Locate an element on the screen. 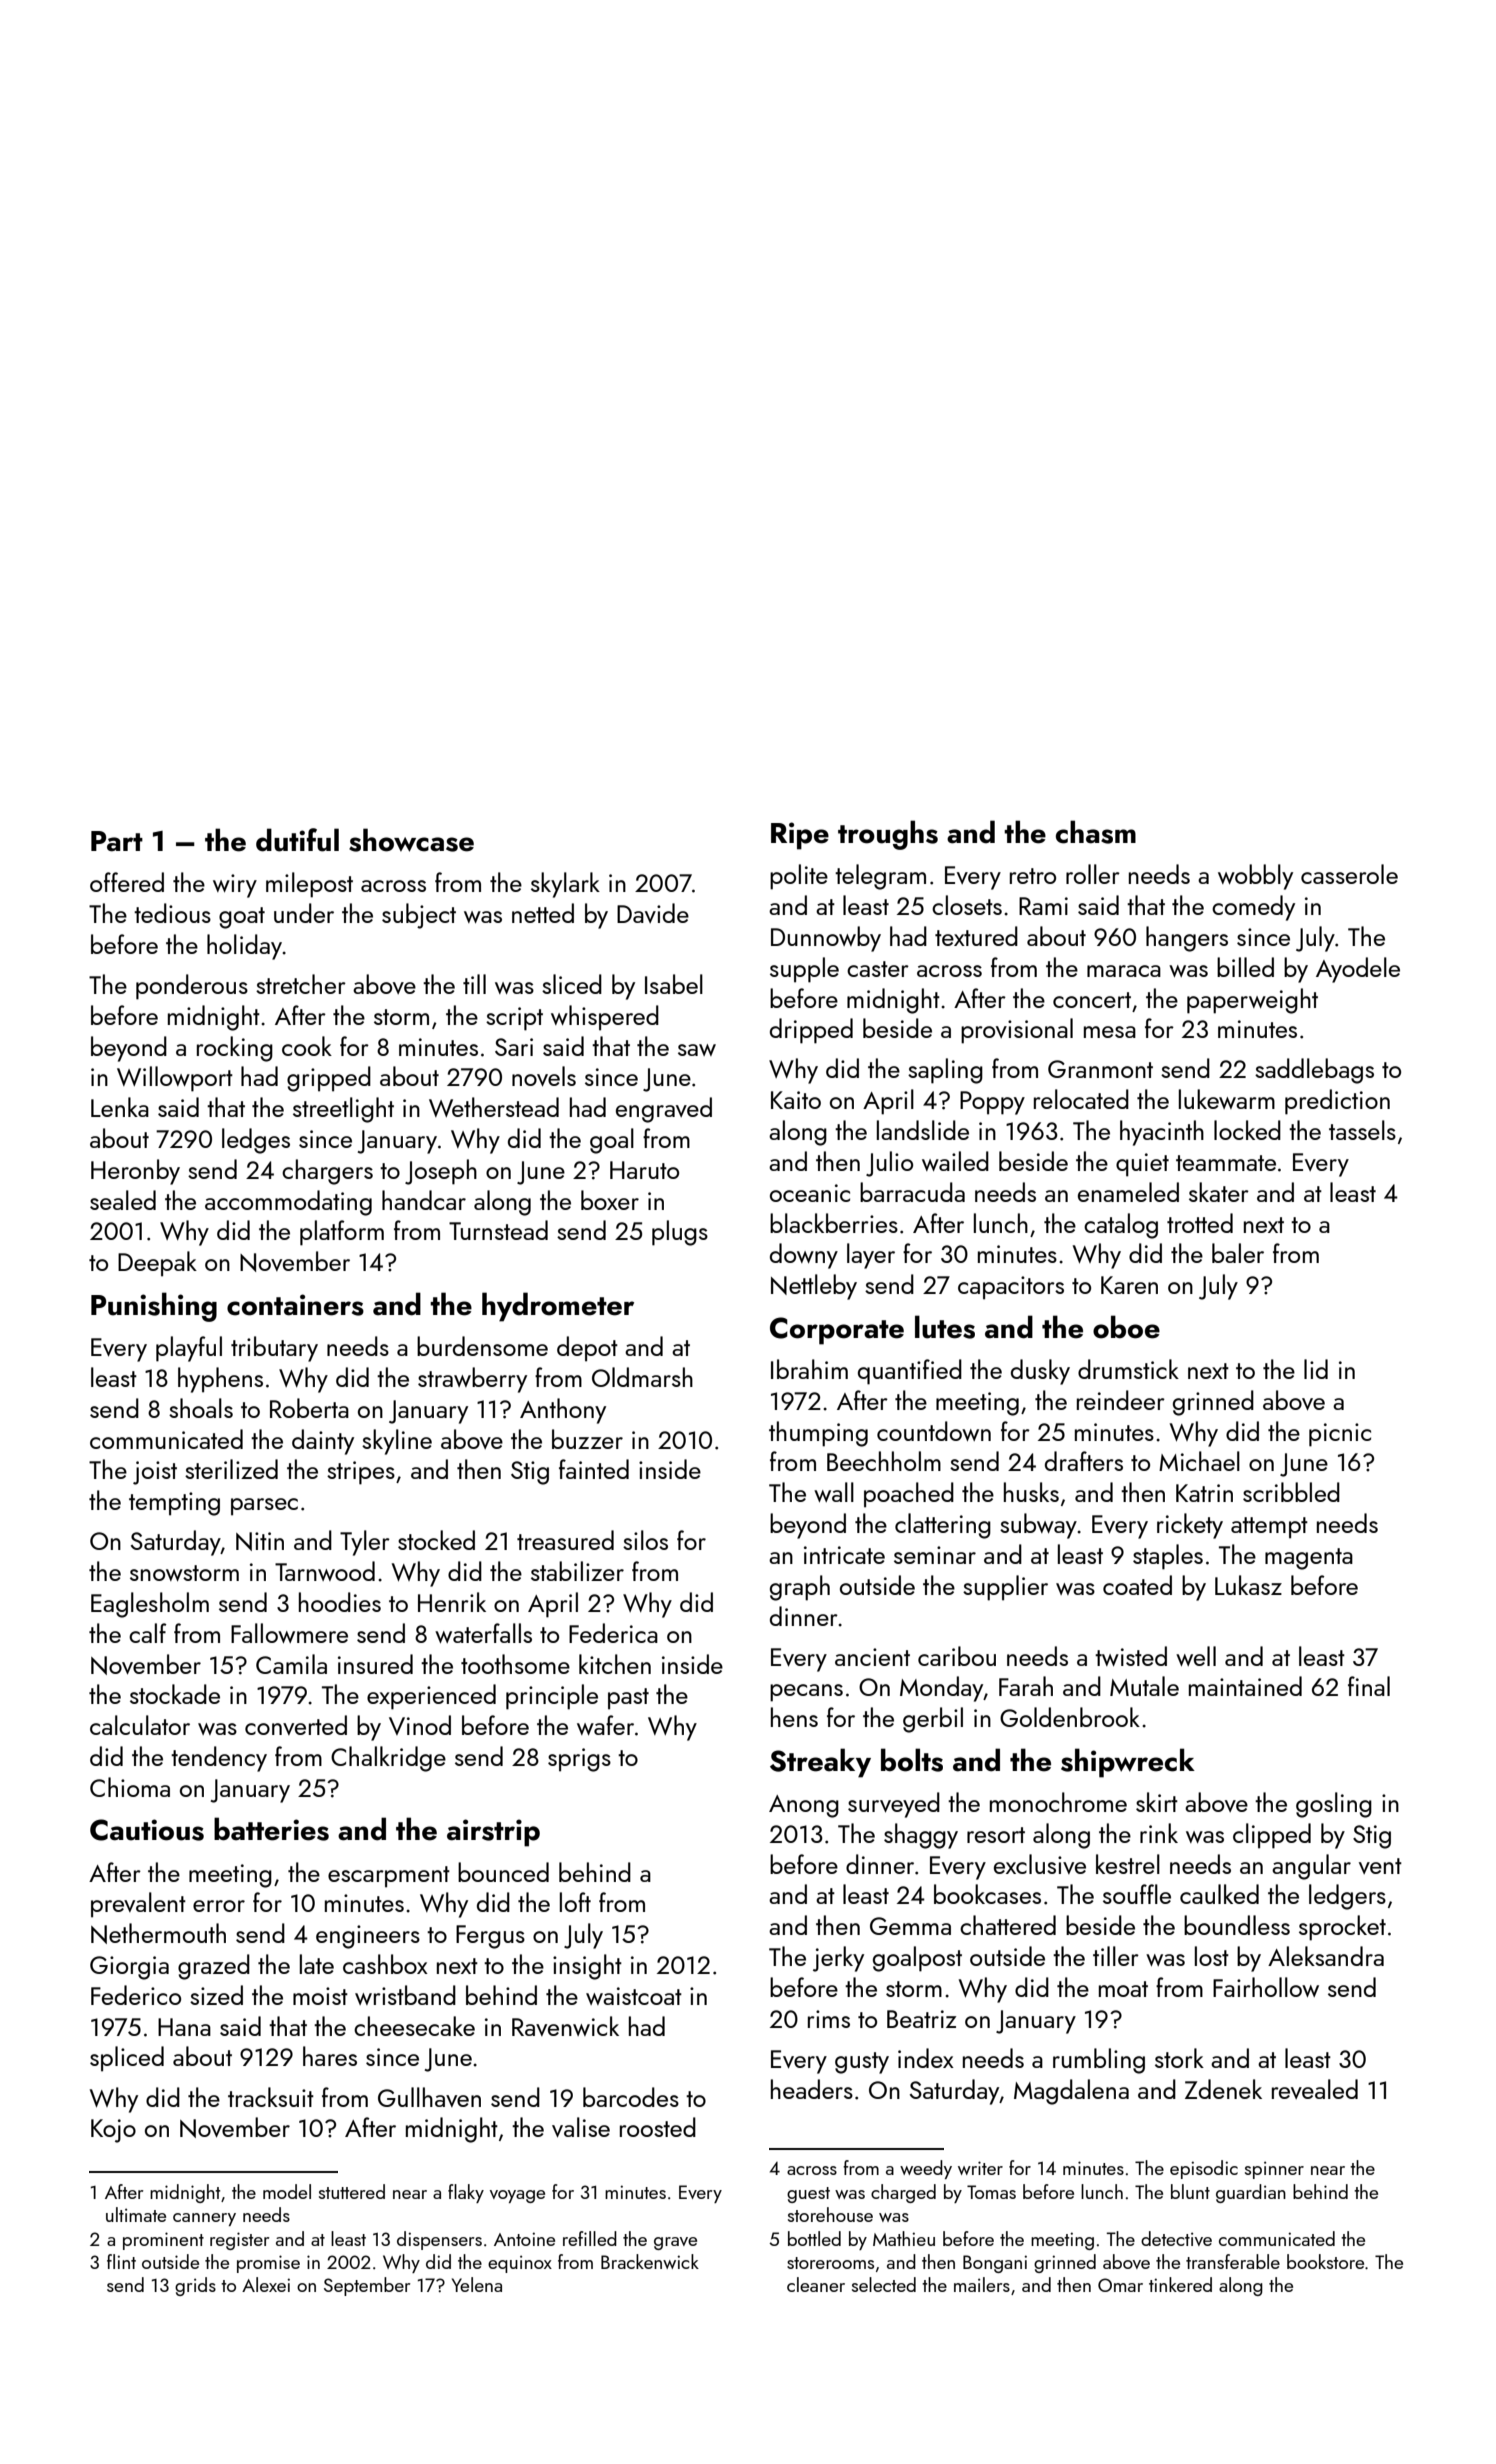  locked is located at coordinates (1247, 1130).
